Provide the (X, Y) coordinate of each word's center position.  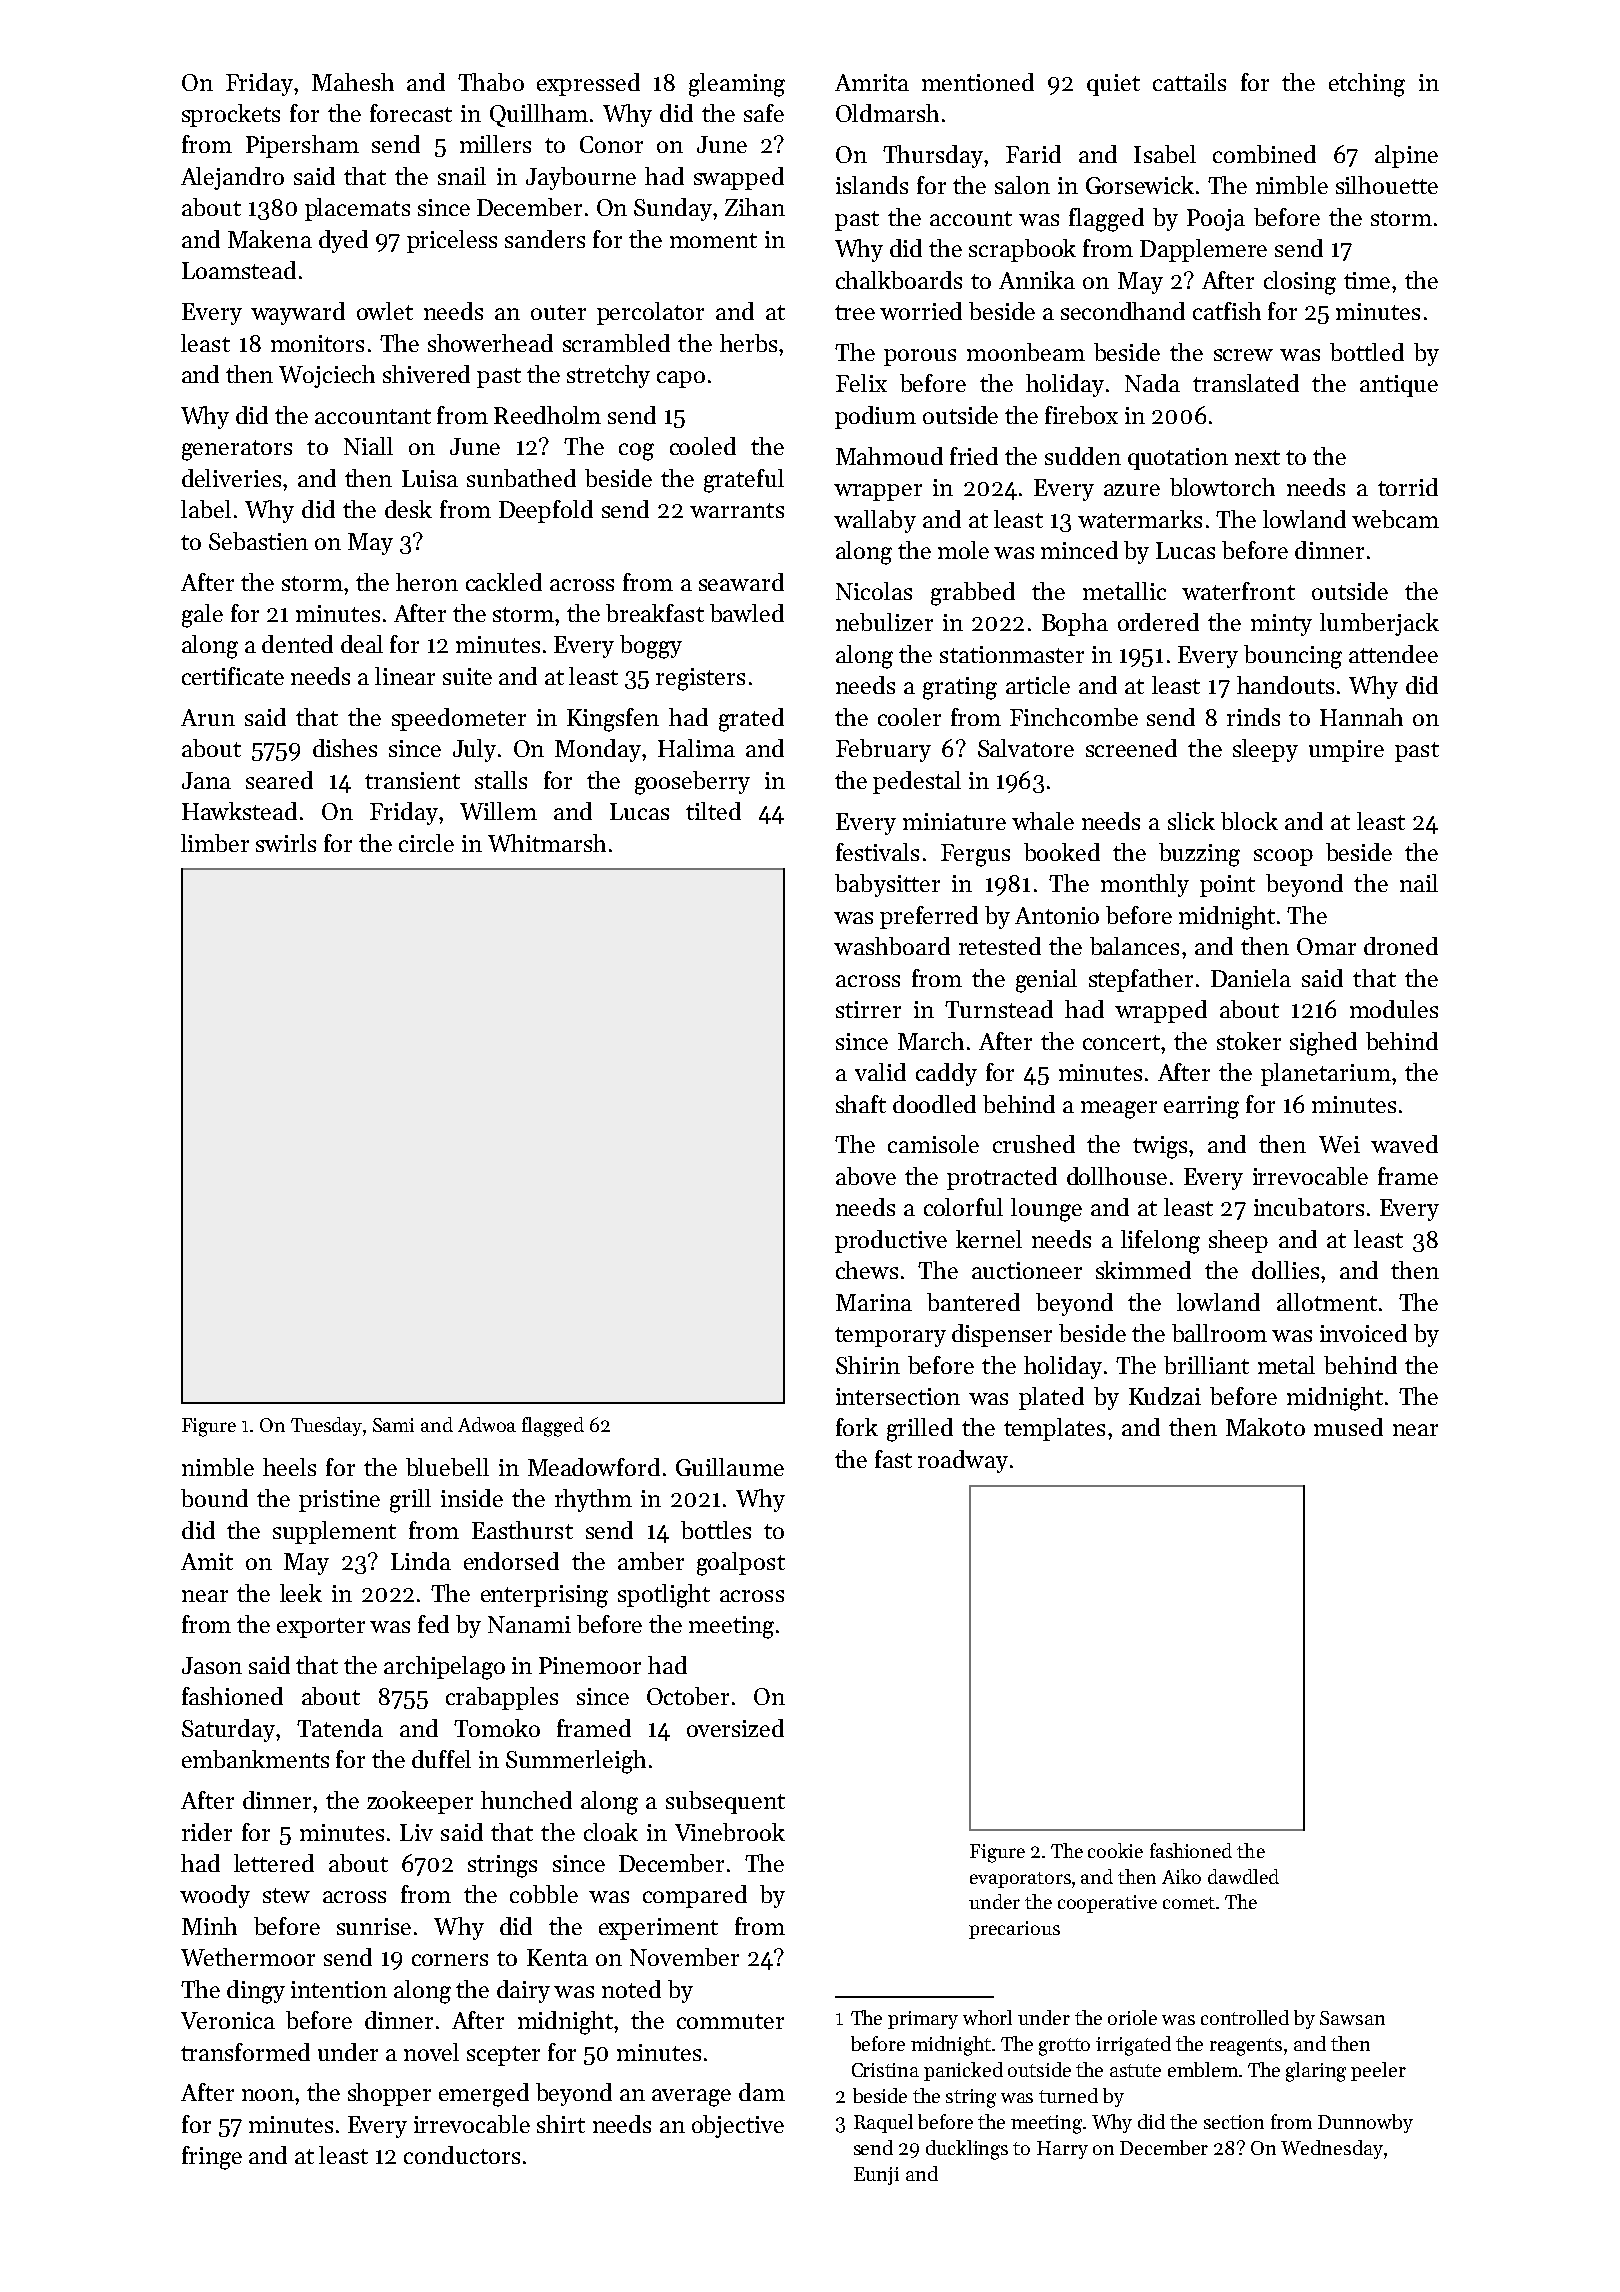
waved (1404, 1144)
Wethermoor (248, 1957)
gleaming (737, 85)
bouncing (1293, 657)
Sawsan (1352, 2018)
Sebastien (258, 541)
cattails (1189, 82)
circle (426, 843)
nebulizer (884, 622)
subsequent (725, 1802)
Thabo (491, 82)
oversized (735, 1728)
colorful (963, 1207)
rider (207, 1832)
